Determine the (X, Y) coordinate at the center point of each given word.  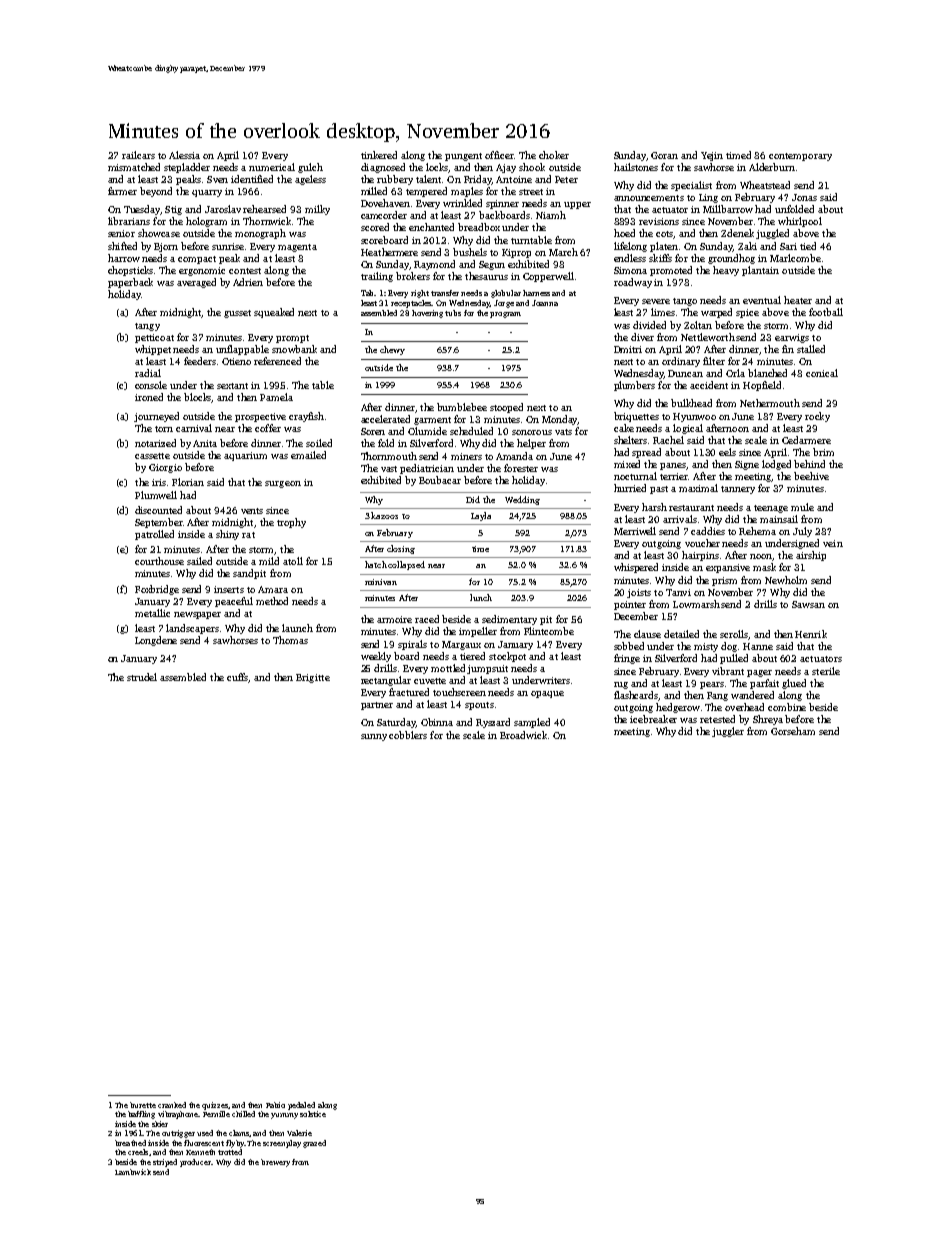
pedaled (301, 1106)
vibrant (728, 671)
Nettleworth (708, 337)
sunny (374, 737)
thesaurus (486, 276)
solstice (313, 1114)
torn (164, 429)
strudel (142, 677)
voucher (702, 543)
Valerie (299, 1133)
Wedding (522, 500)
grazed (314, 1144)
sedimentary (509, 620)
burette (143, 1105)
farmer (122, 191)
